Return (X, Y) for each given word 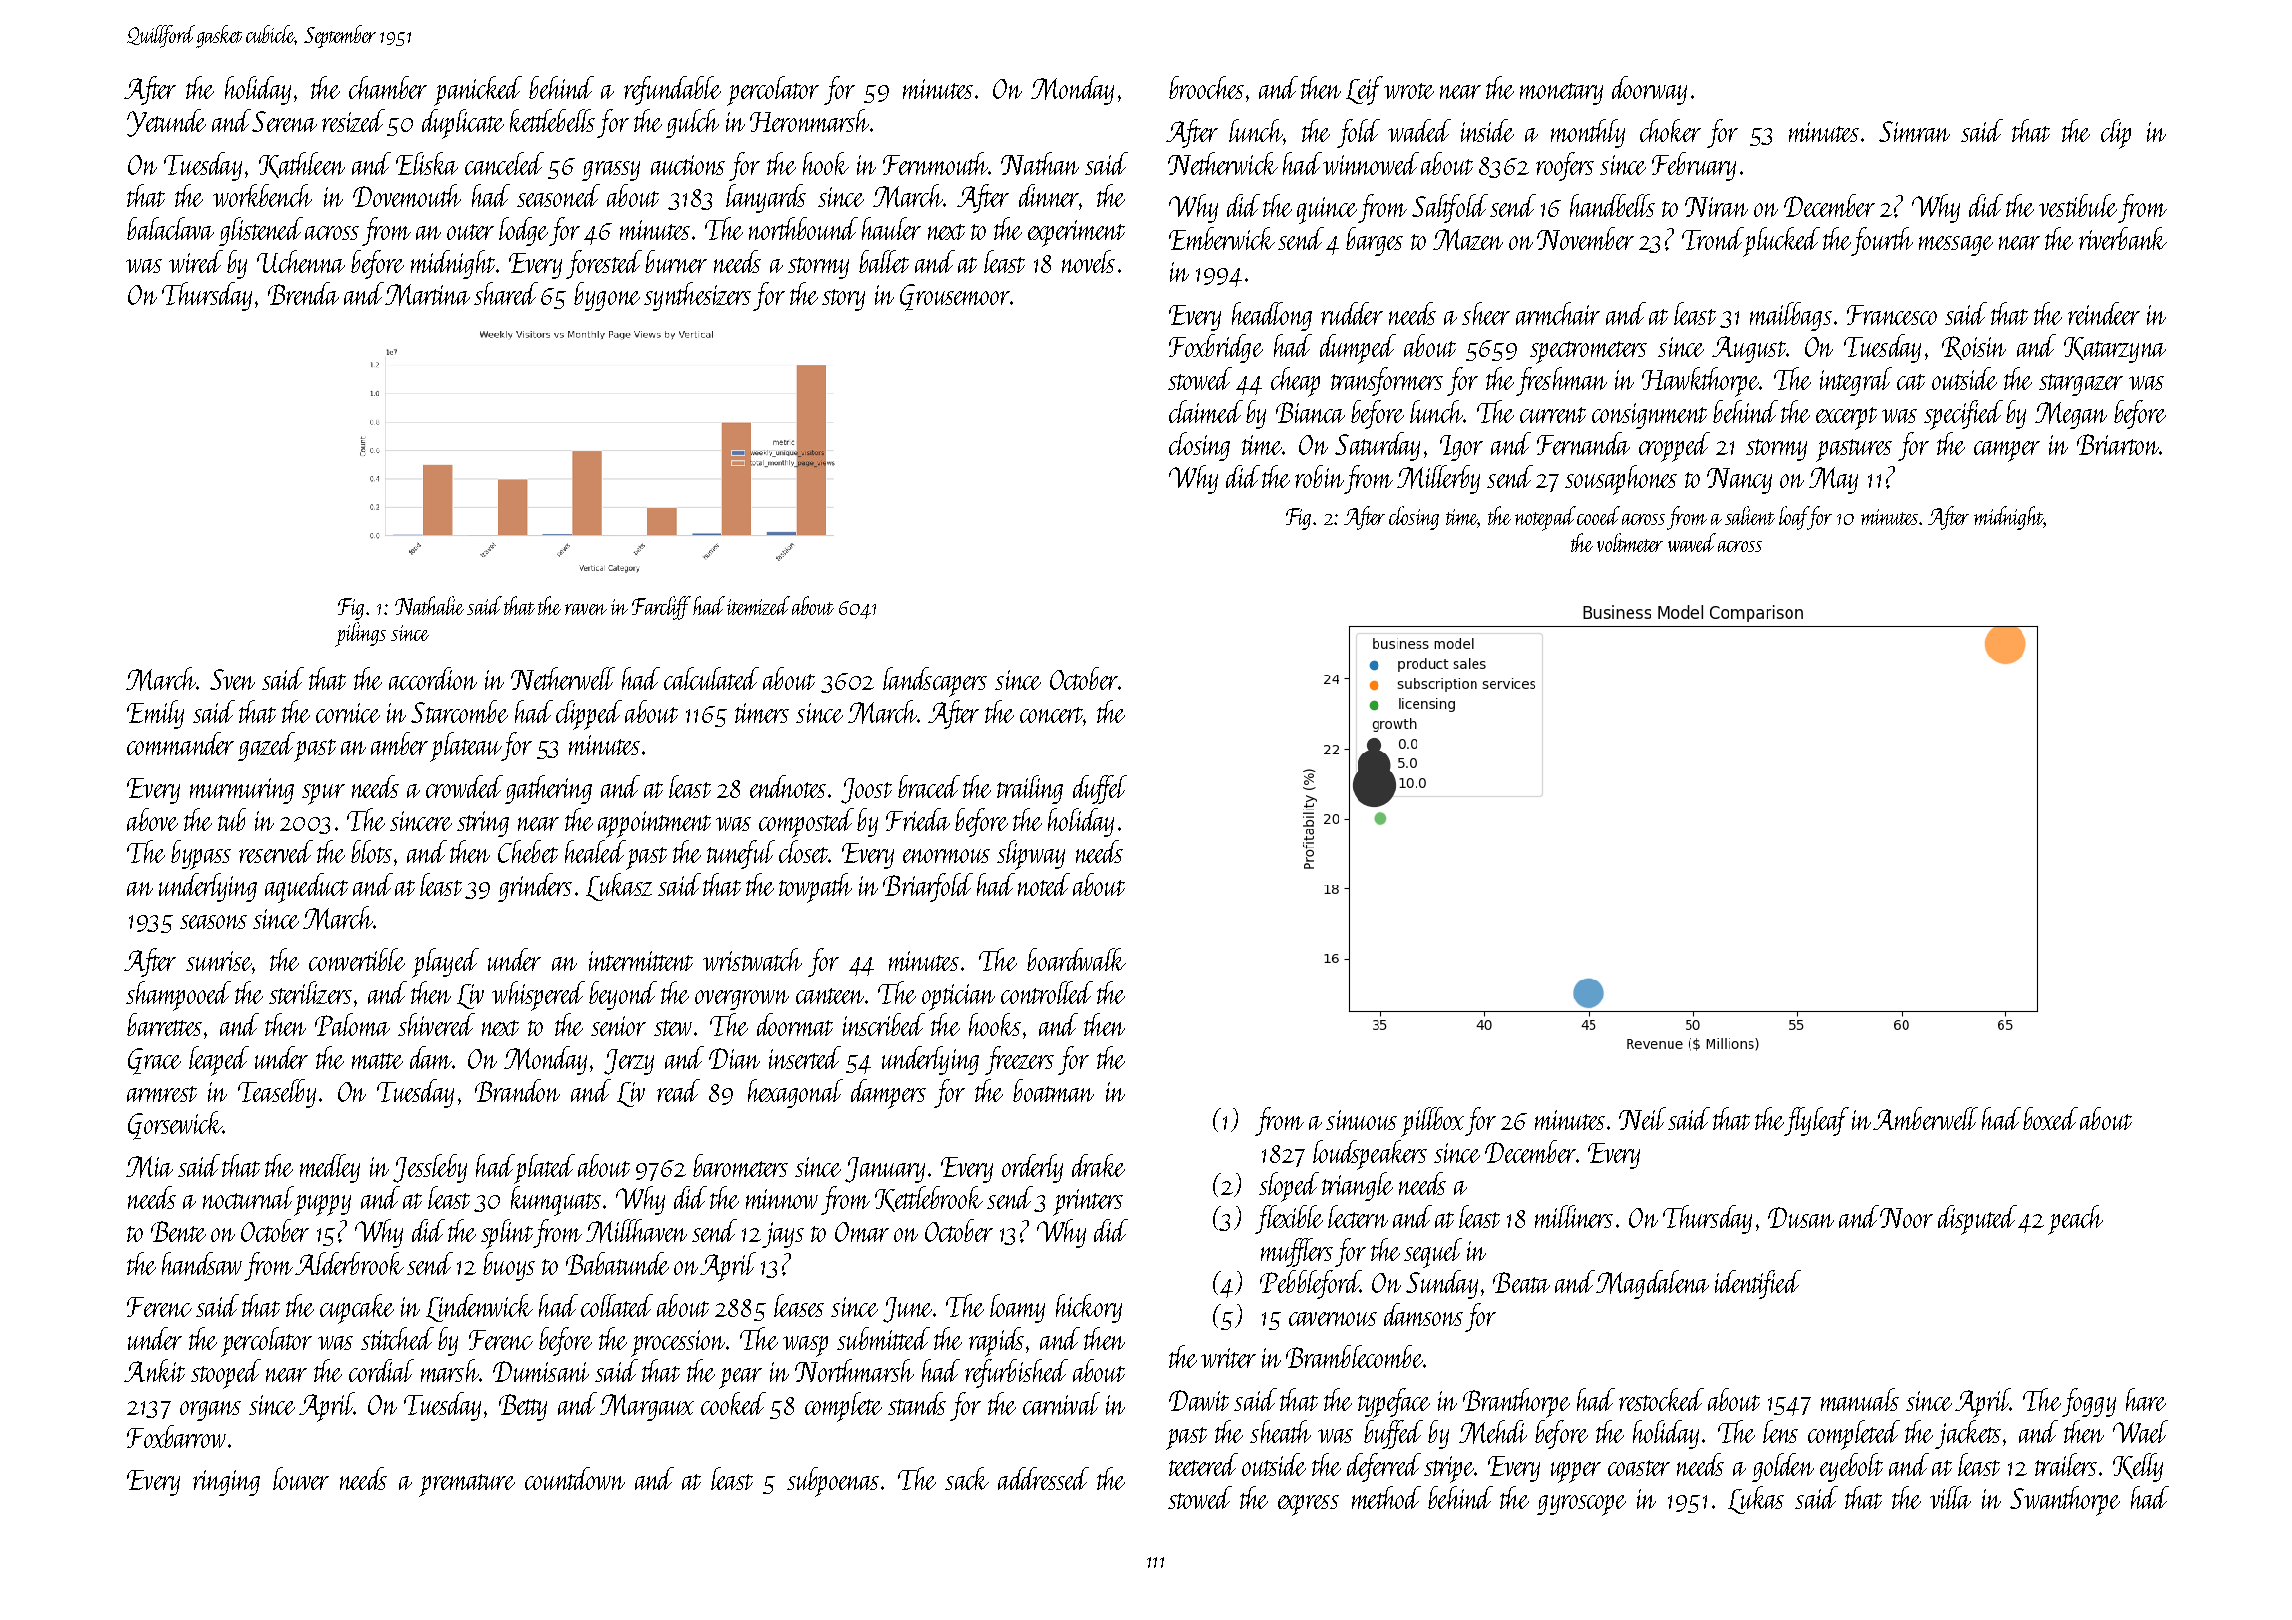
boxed (2050, 1118)
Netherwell (563, 678)
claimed (1206, 411)
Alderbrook (349, 1263)
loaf (1794, 518)
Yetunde (166, 123)
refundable (672, 90)
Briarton (2118, 444)
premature (467, 1485)
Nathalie (429, 605)
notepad (1545, 518)
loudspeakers (1370, 1155)
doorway (1649, 90)
